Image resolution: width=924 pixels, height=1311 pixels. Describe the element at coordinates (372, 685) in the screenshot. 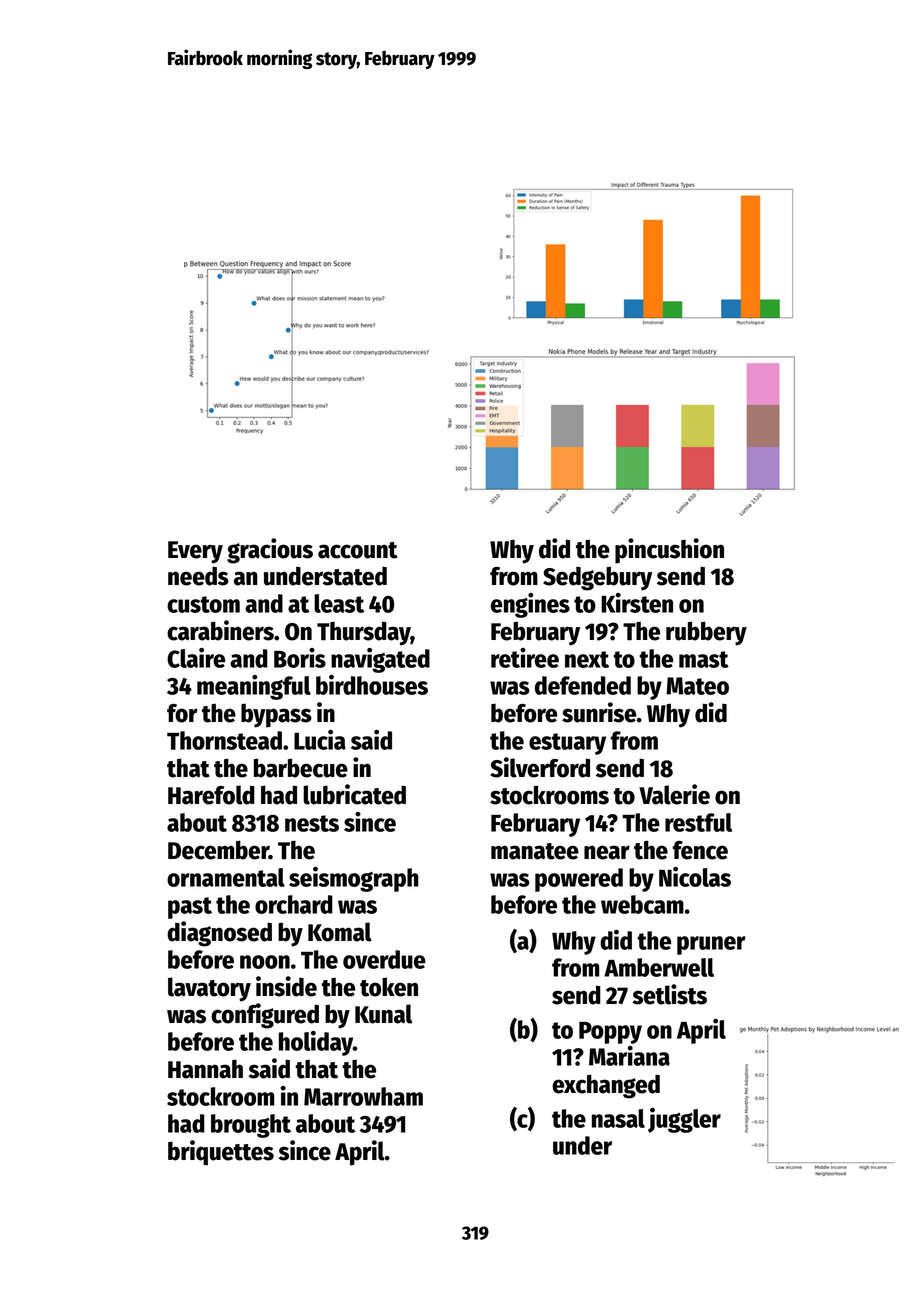

I see `birdhouses` at that location.
